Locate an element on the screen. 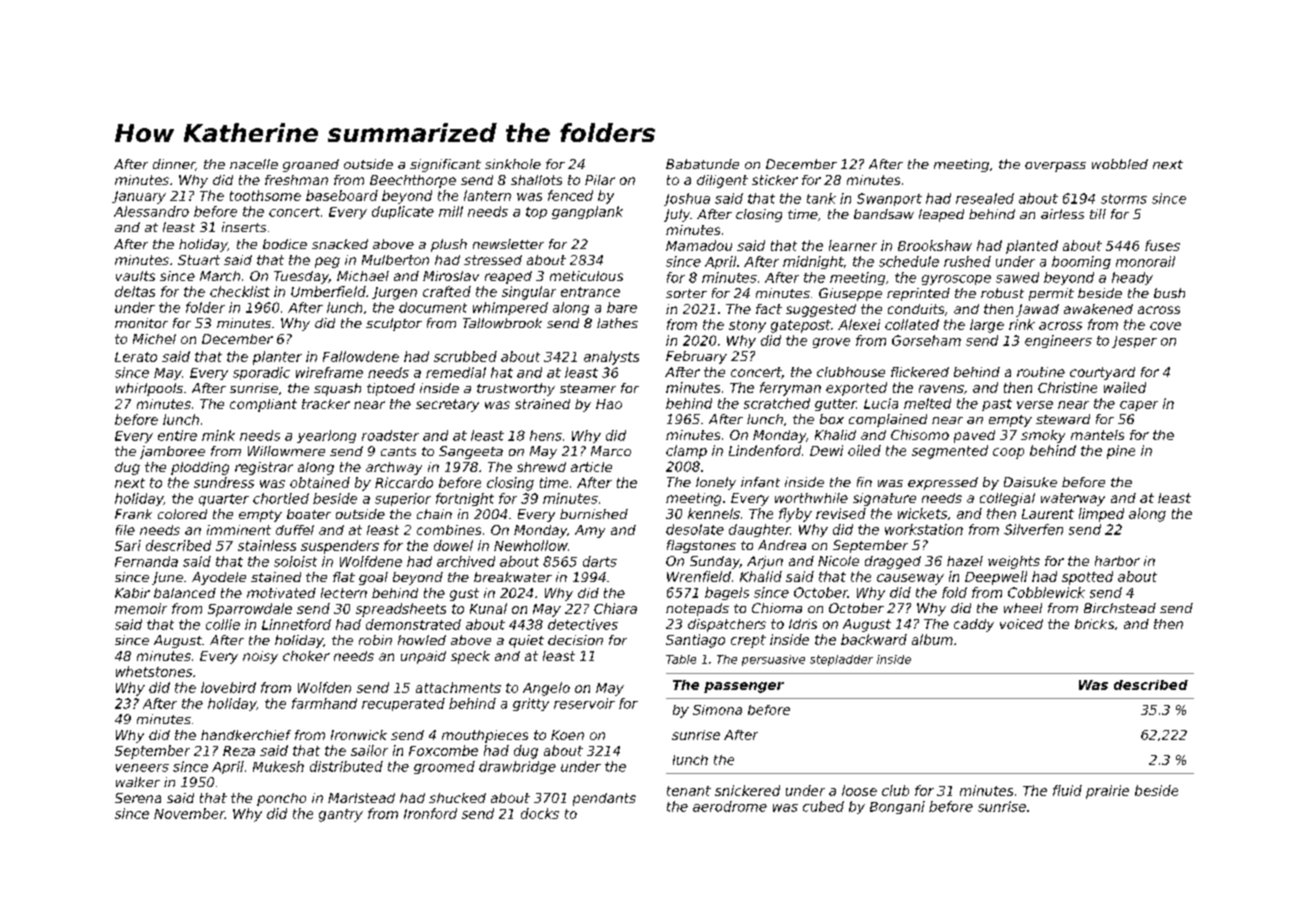  learner is located at coordinates (853, 245).
